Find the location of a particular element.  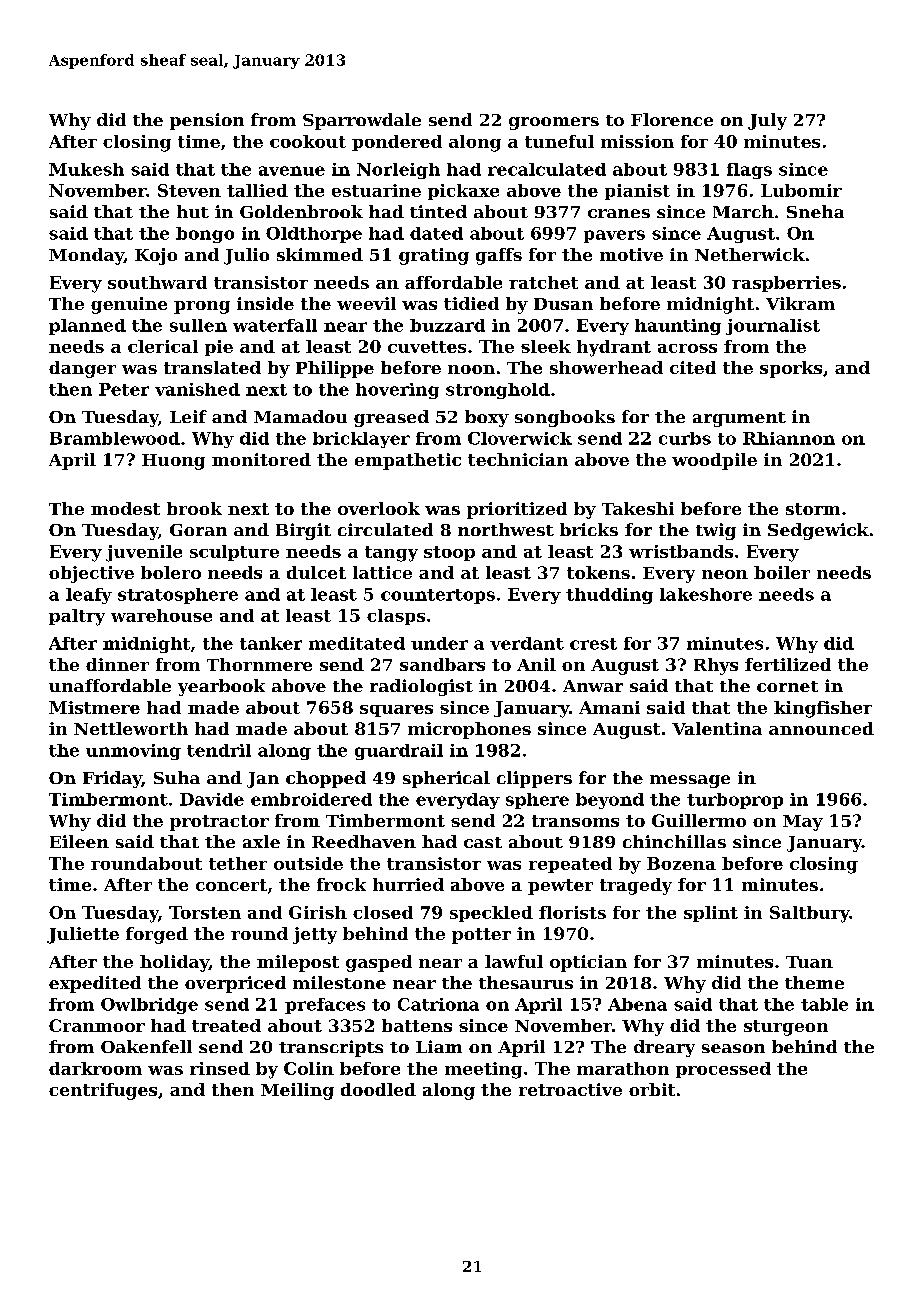

holiday is located at coordinates (174, 963).
